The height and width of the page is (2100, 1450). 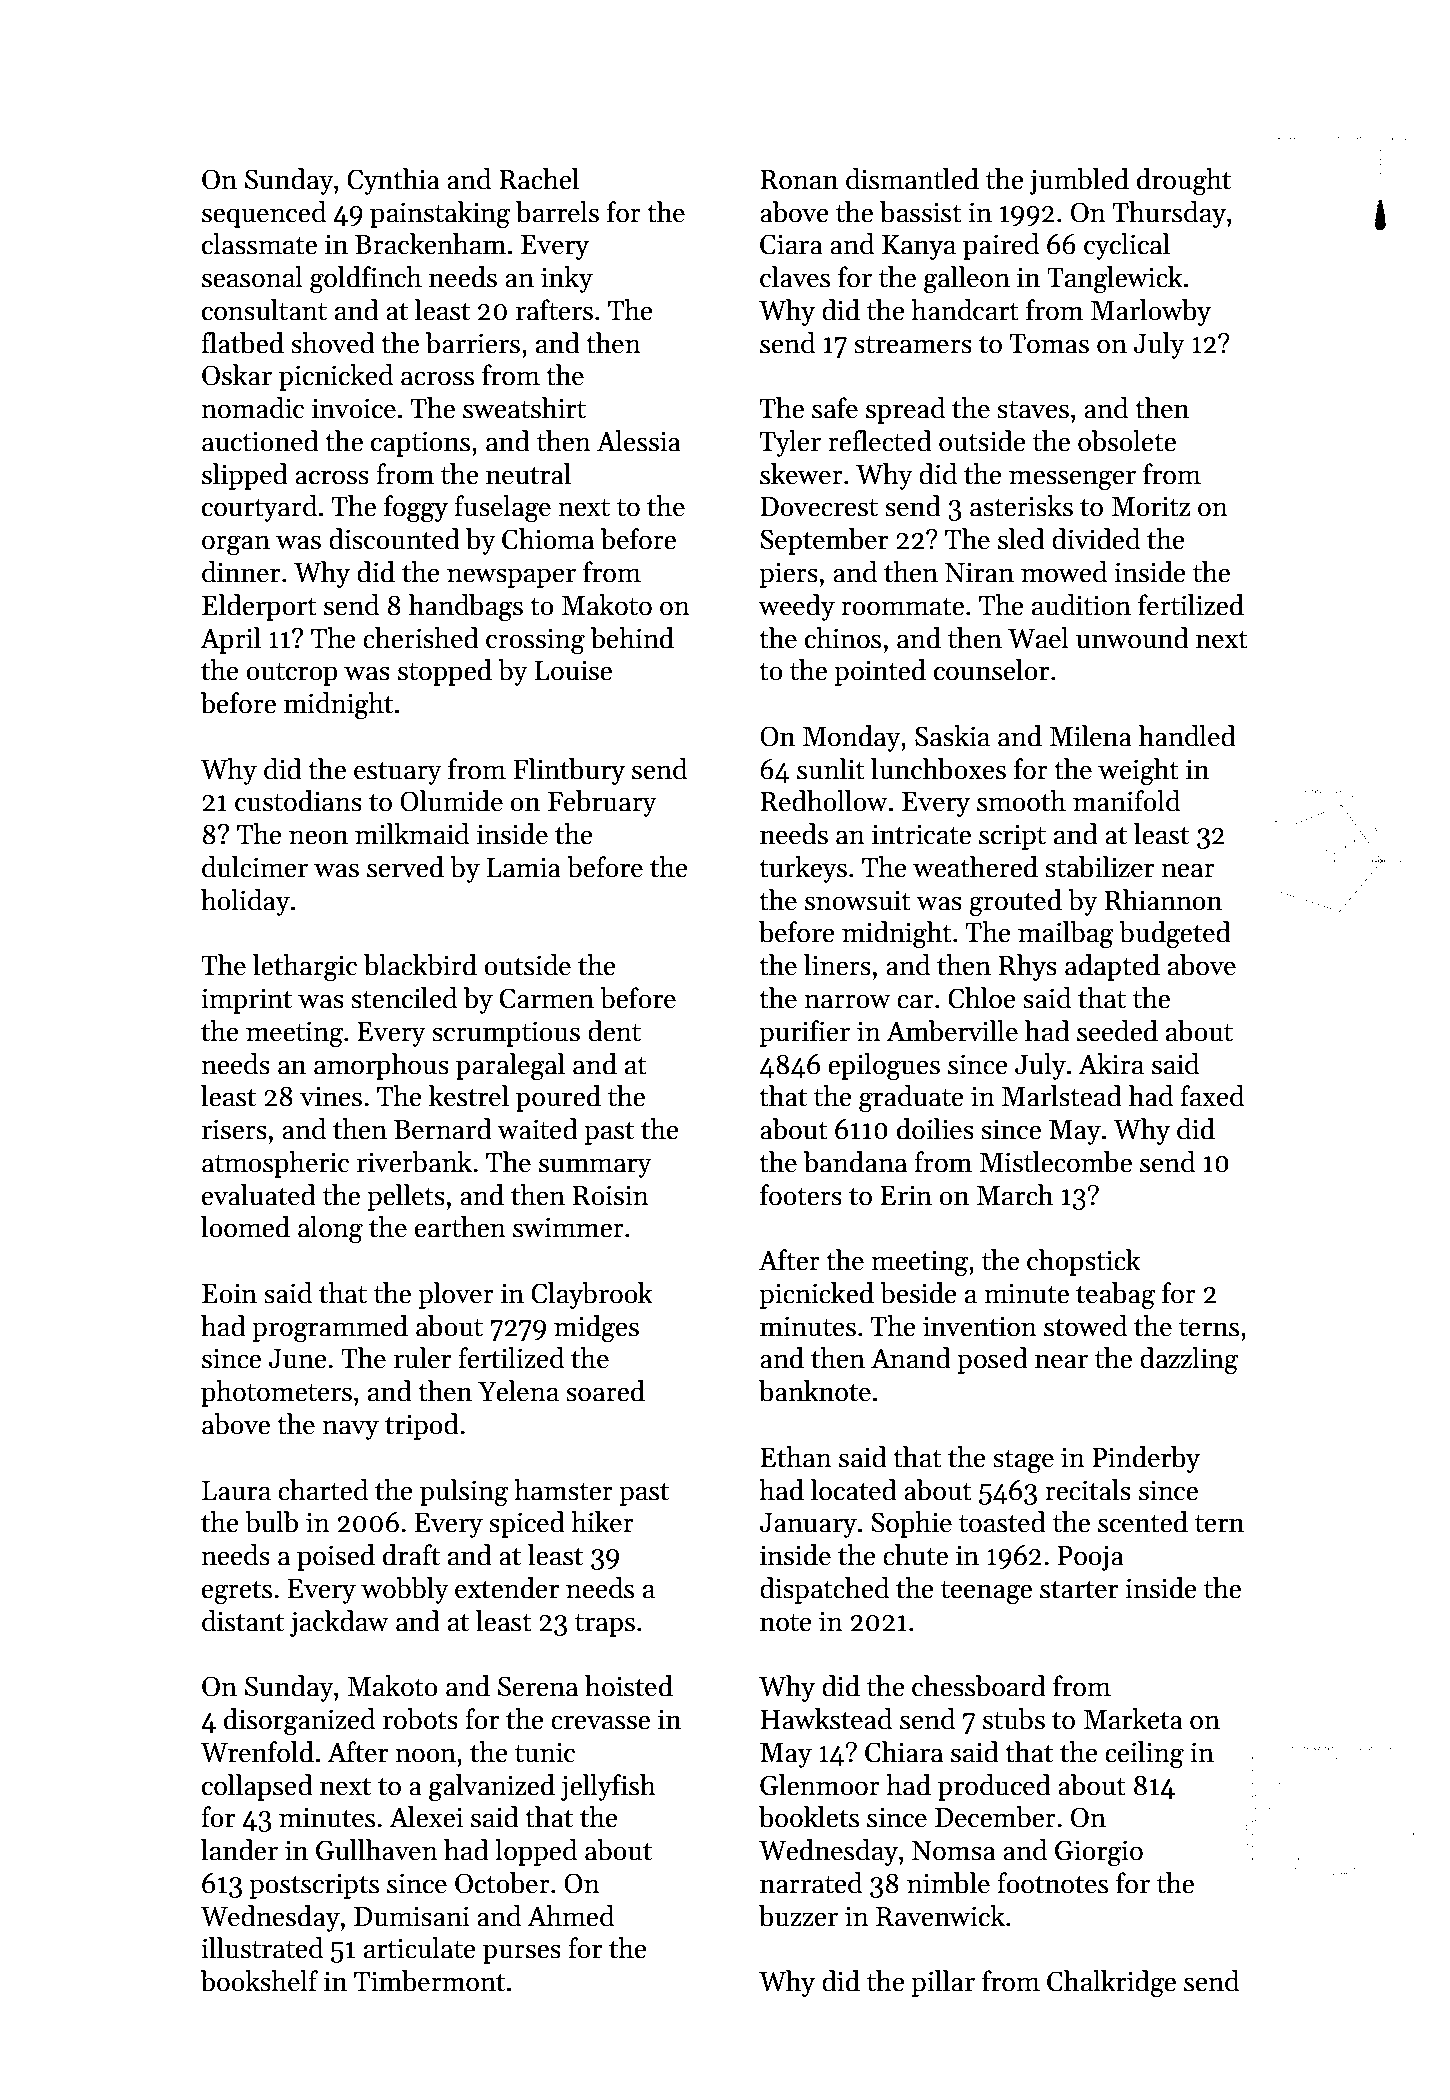 What do you see at coordinates (469, 1096) in the page?
I see `kestrel` at bounding box center [469, 1096].
